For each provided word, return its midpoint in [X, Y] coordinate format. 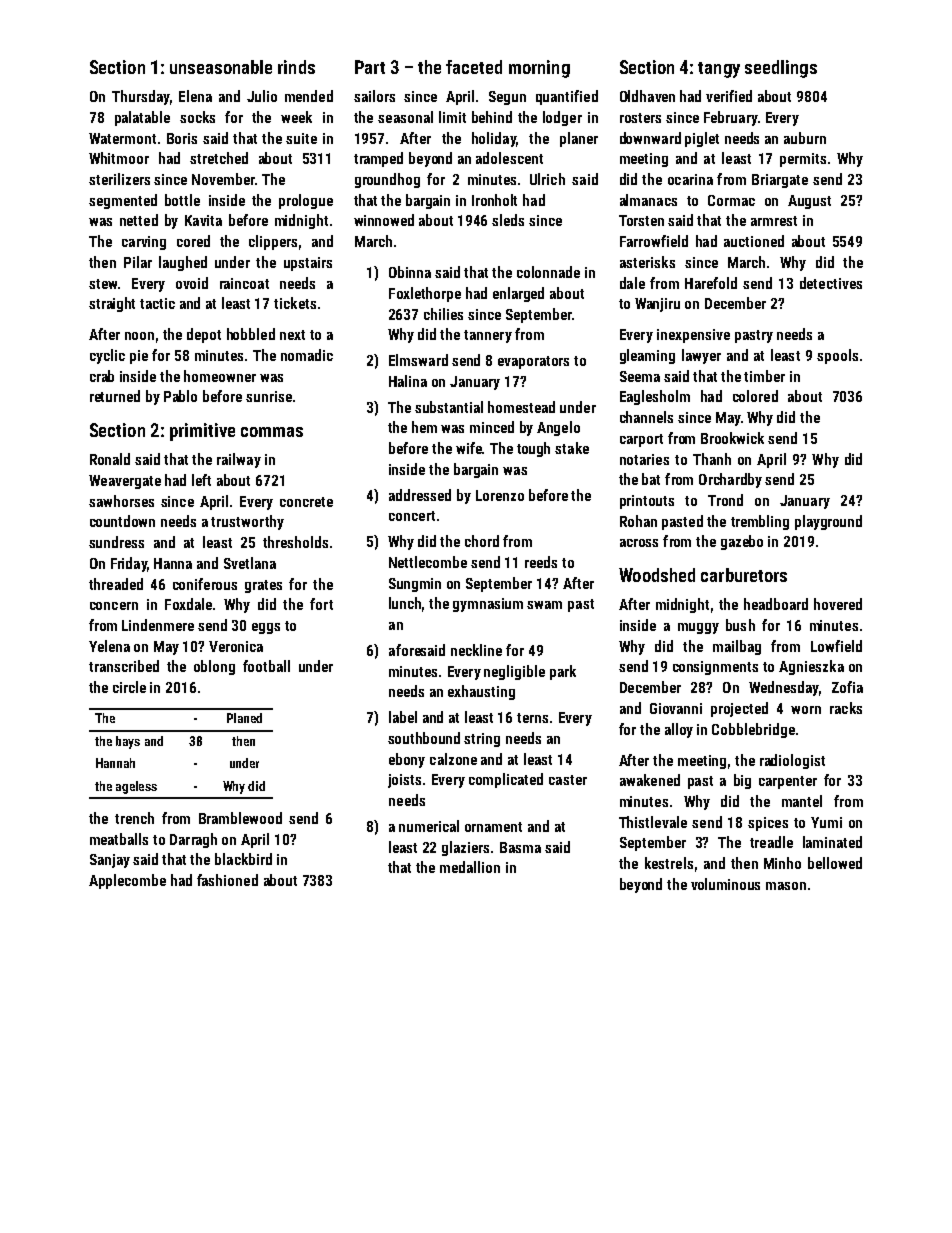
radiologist [792, 761]
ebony [407, 760]
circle [129, 687]
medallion [470, 867]
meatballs [119, 839]
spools [837, 356]
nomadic [307, 355]
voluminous [725, 884]
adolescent [509, 158]
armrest [774, 221]
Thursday [140, 97]
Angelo [558, 428]
